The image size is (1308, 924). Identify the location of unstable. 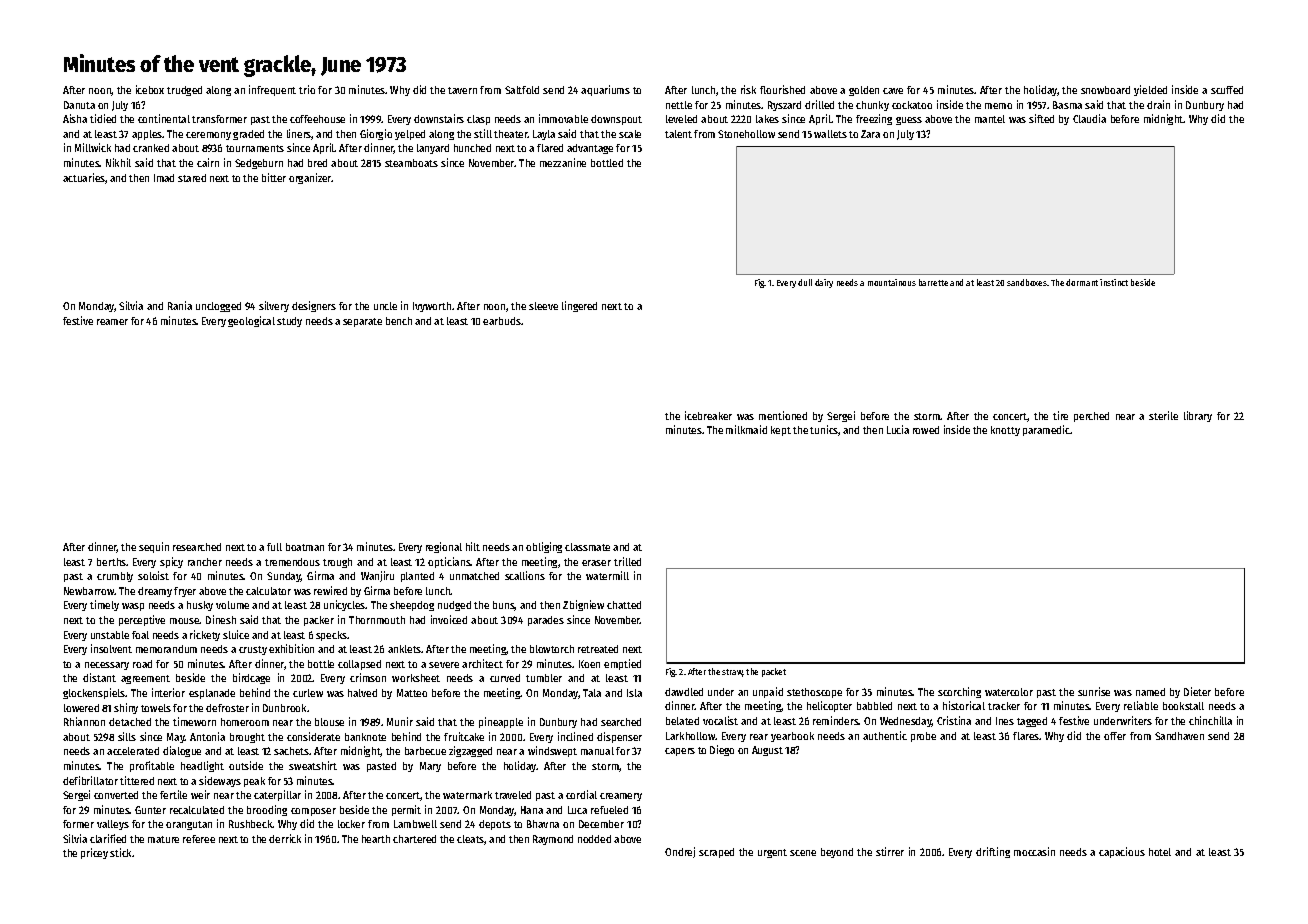
(110, 635).
